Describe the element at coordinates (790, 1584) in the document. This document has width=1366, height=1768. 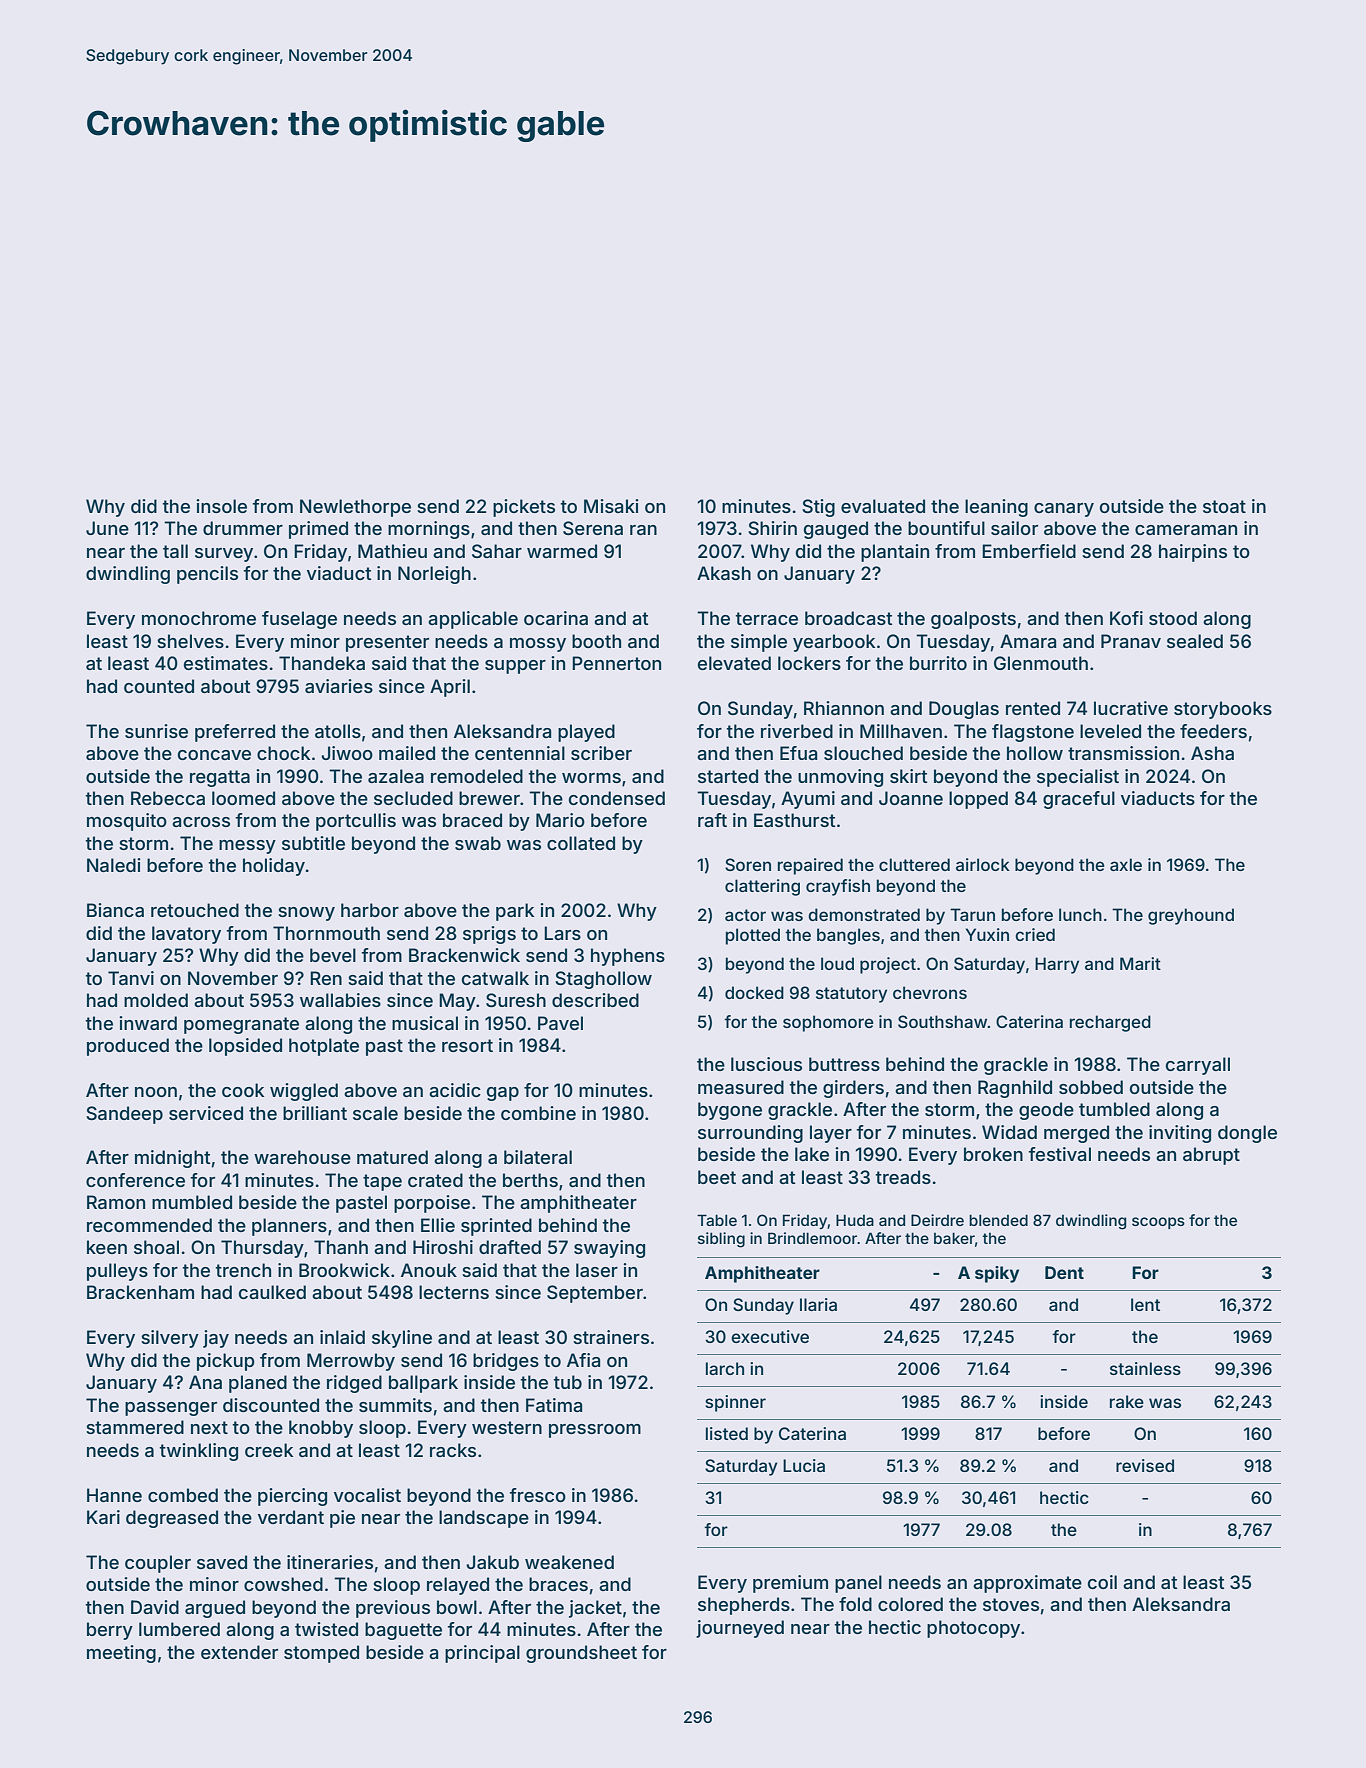
I see `premium` at that location.
